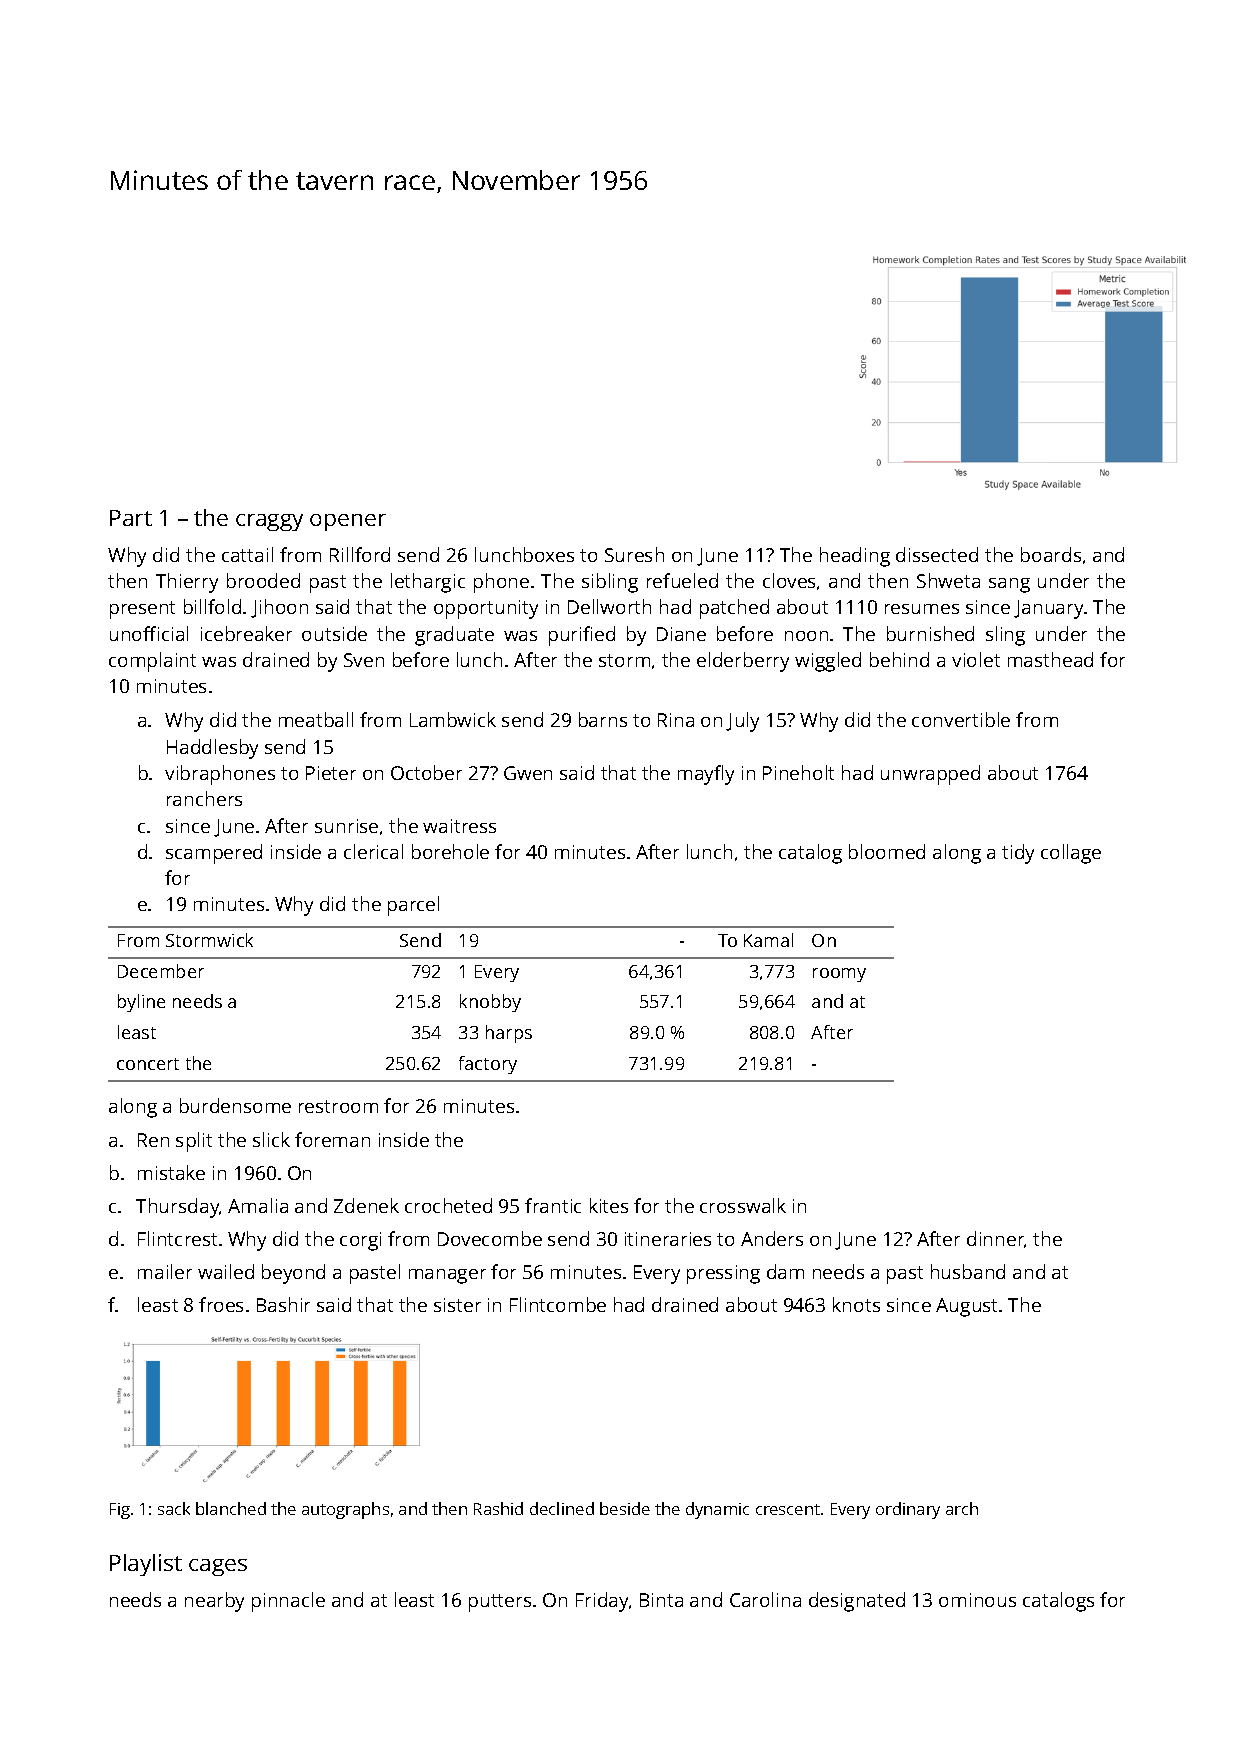  Describe the element at coordinates (450, 851) in the screenshot. I see `borehole` at that location.
